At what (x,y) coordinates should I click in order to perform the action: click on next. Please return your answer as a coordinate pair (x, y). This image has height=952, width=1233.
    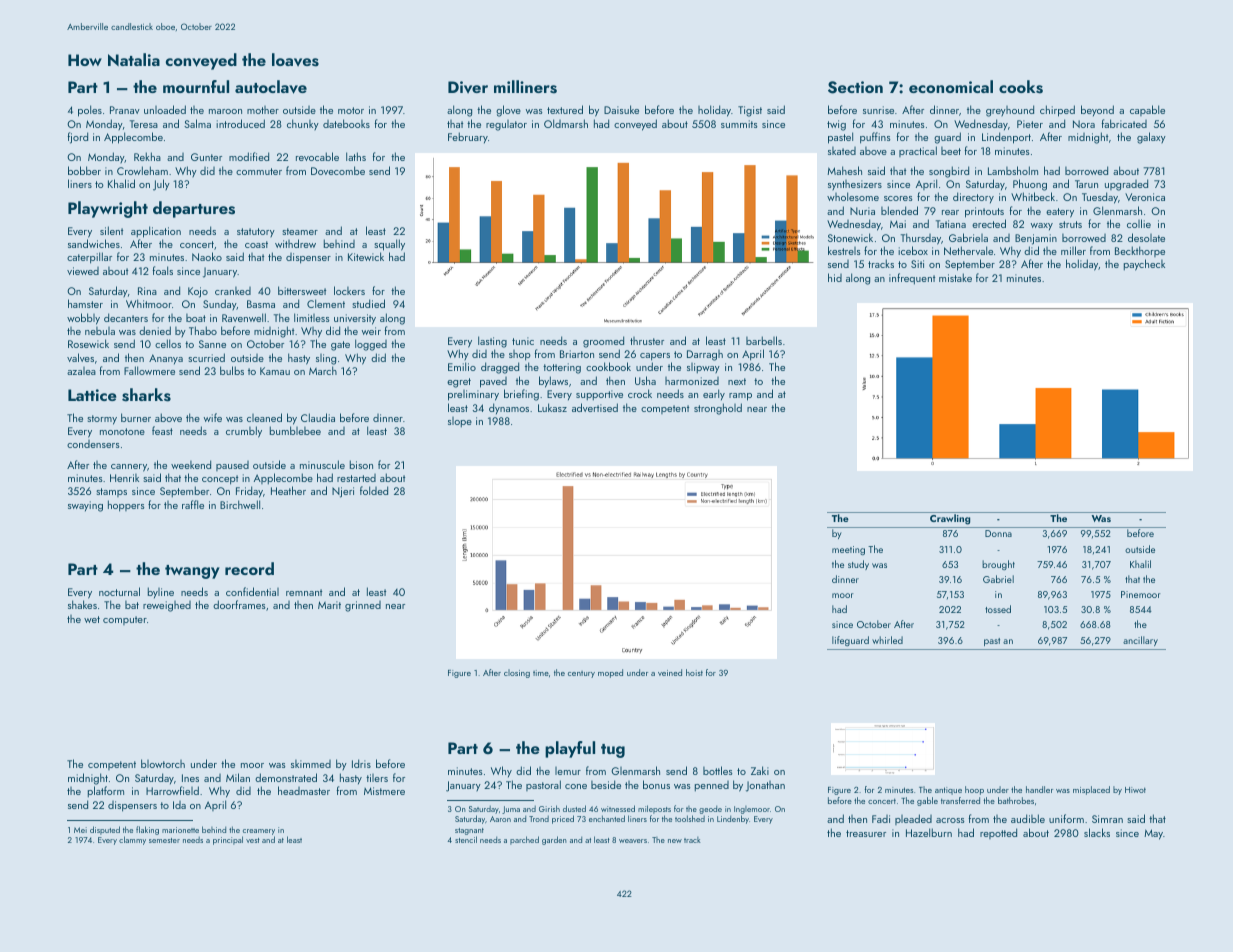
    Looking at the image, I should click on (737, 381).
